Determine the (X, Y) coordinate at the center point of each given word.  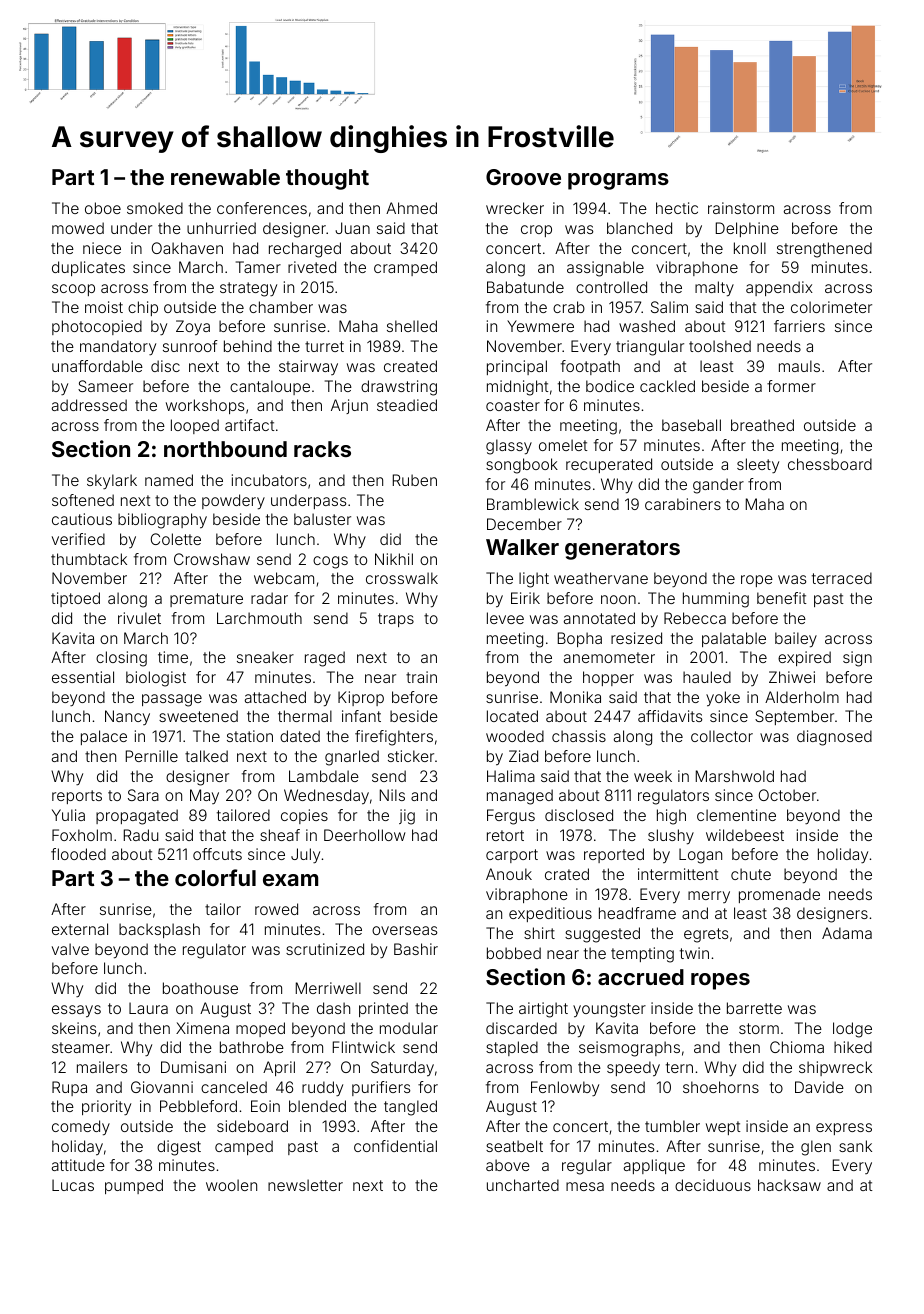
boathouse (200, 988)
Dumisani (193, 1067)
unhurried (221, 228)
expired (804, 658)
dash (333, 1008)
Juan (352, 228)
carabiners (683, 504)
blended (317, 1106)
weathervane (601, 578)
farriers (799, 326)
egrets (706, 935)
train (421, 677)
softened (83, 500)
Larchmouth (259, 618)
